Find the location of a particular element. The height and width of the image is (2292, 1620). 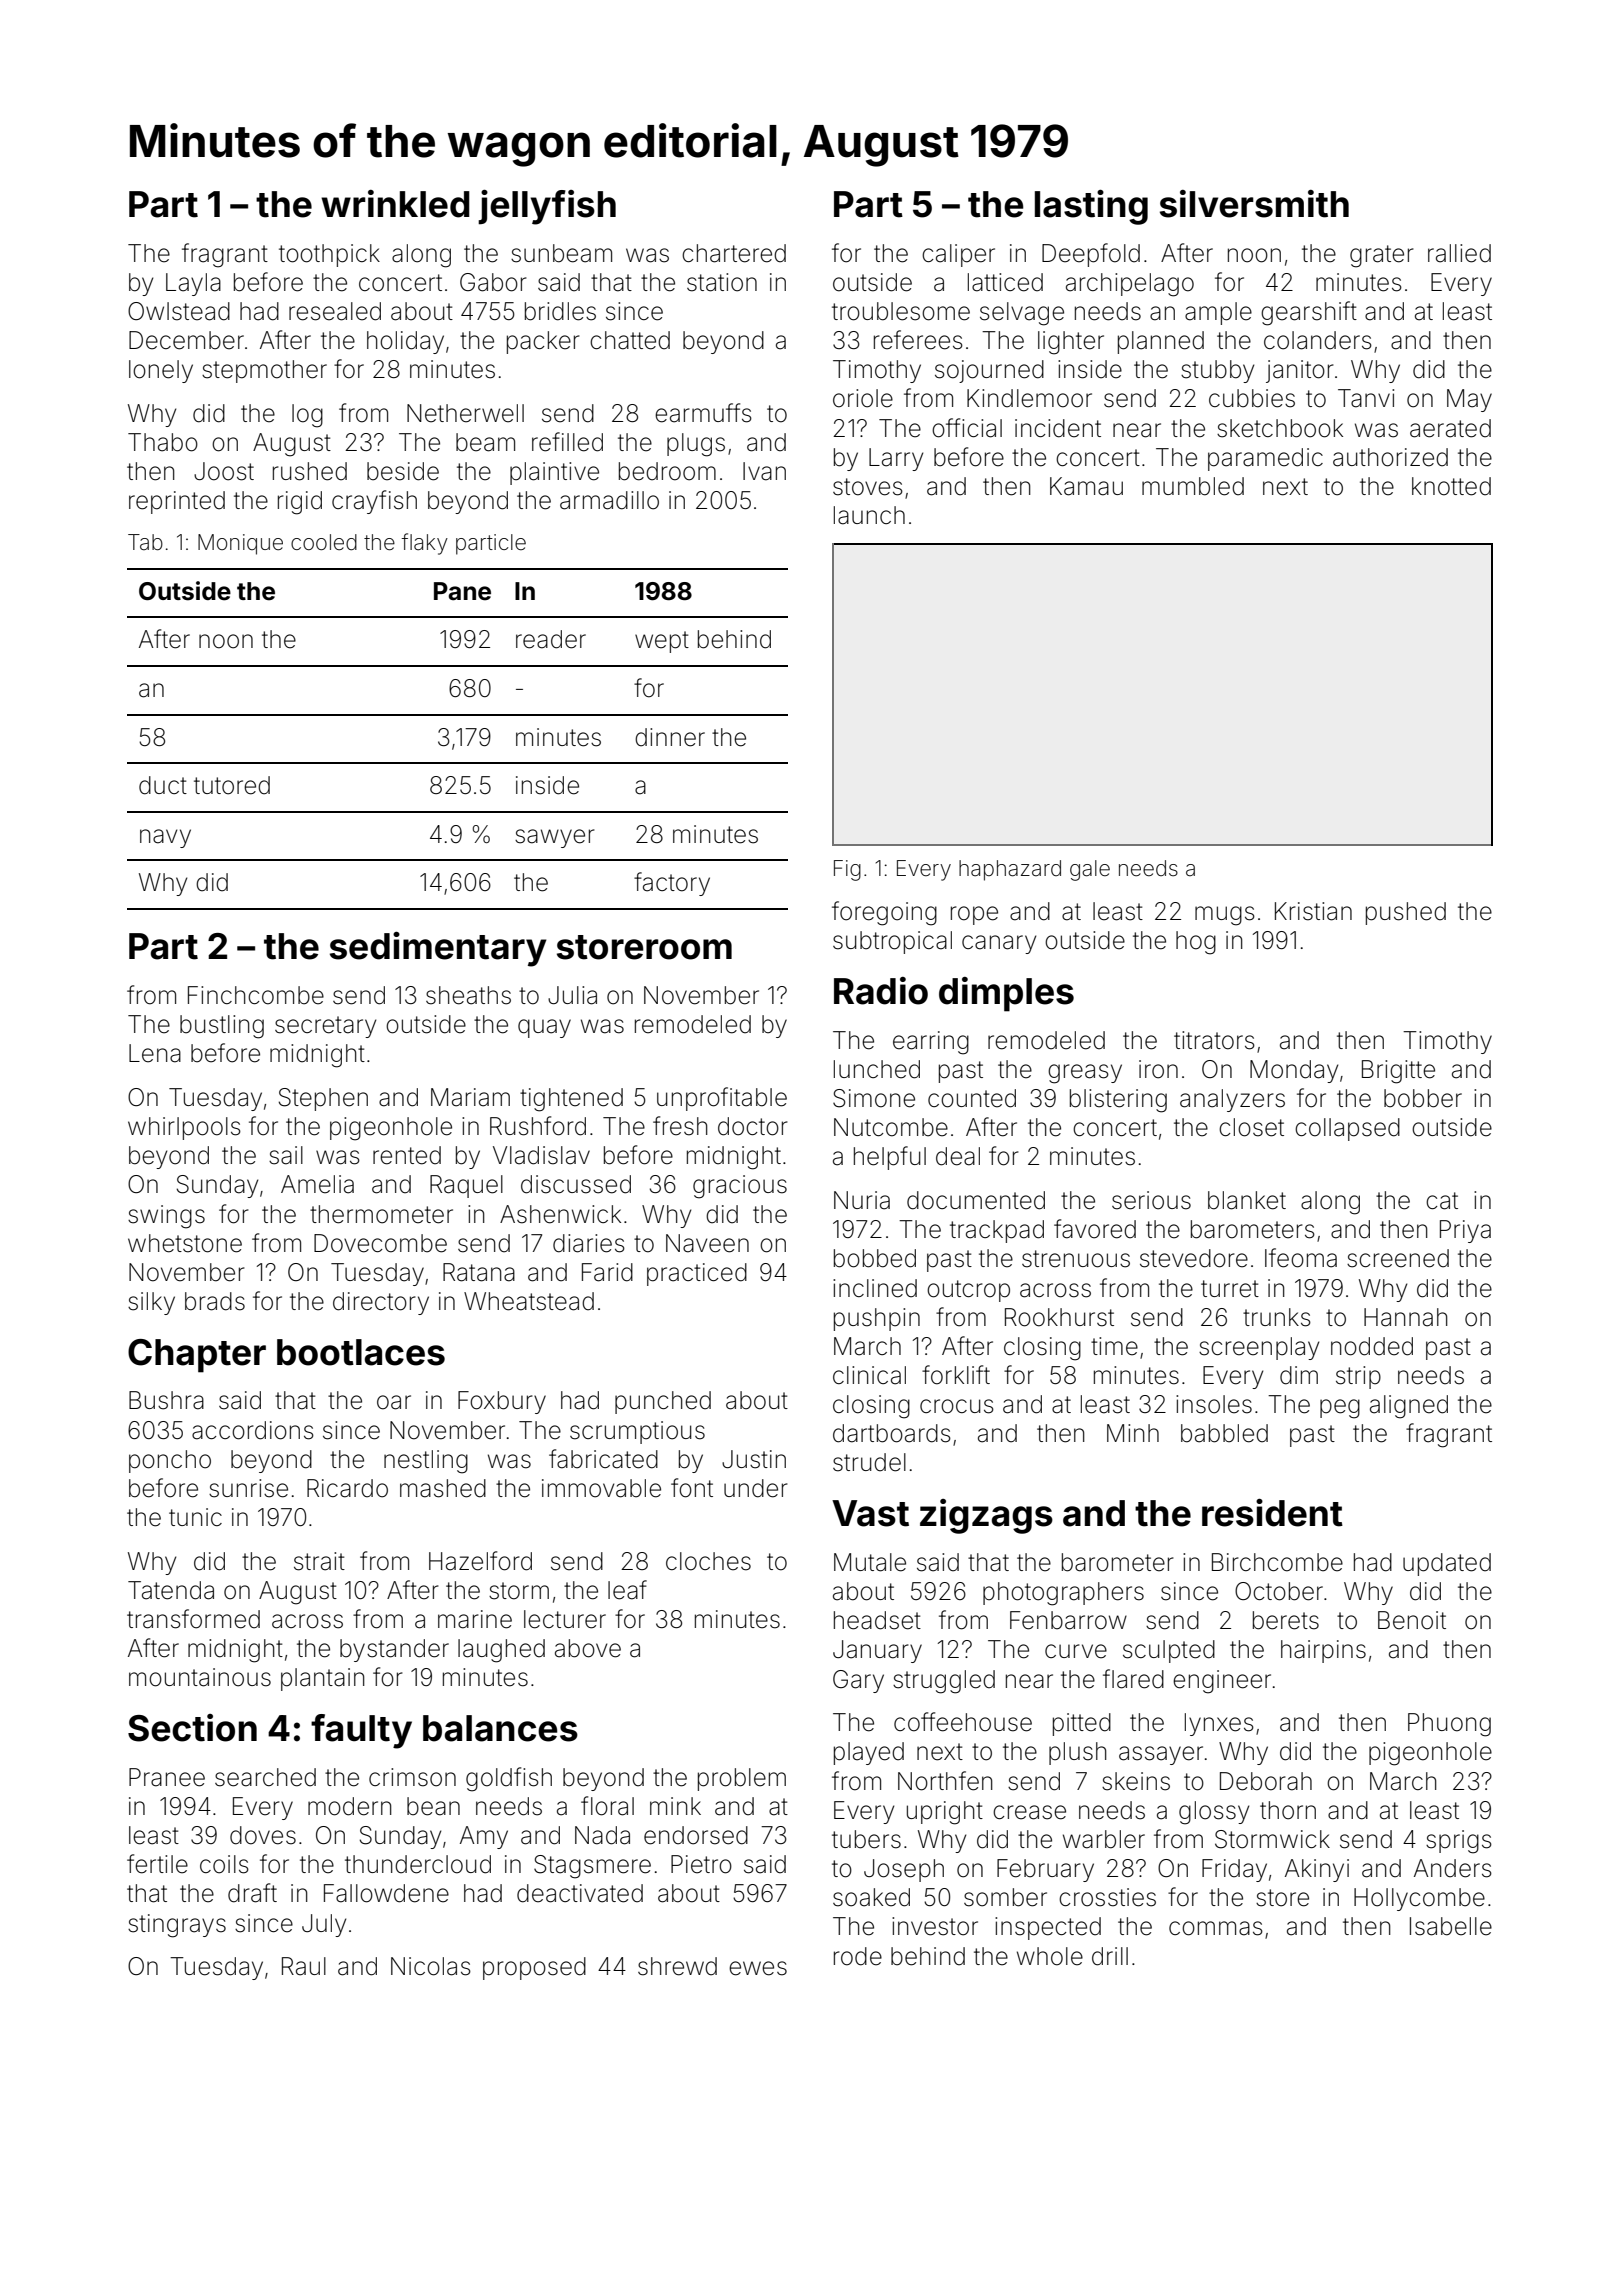

sawyer is located at coordinates (555, 838).
